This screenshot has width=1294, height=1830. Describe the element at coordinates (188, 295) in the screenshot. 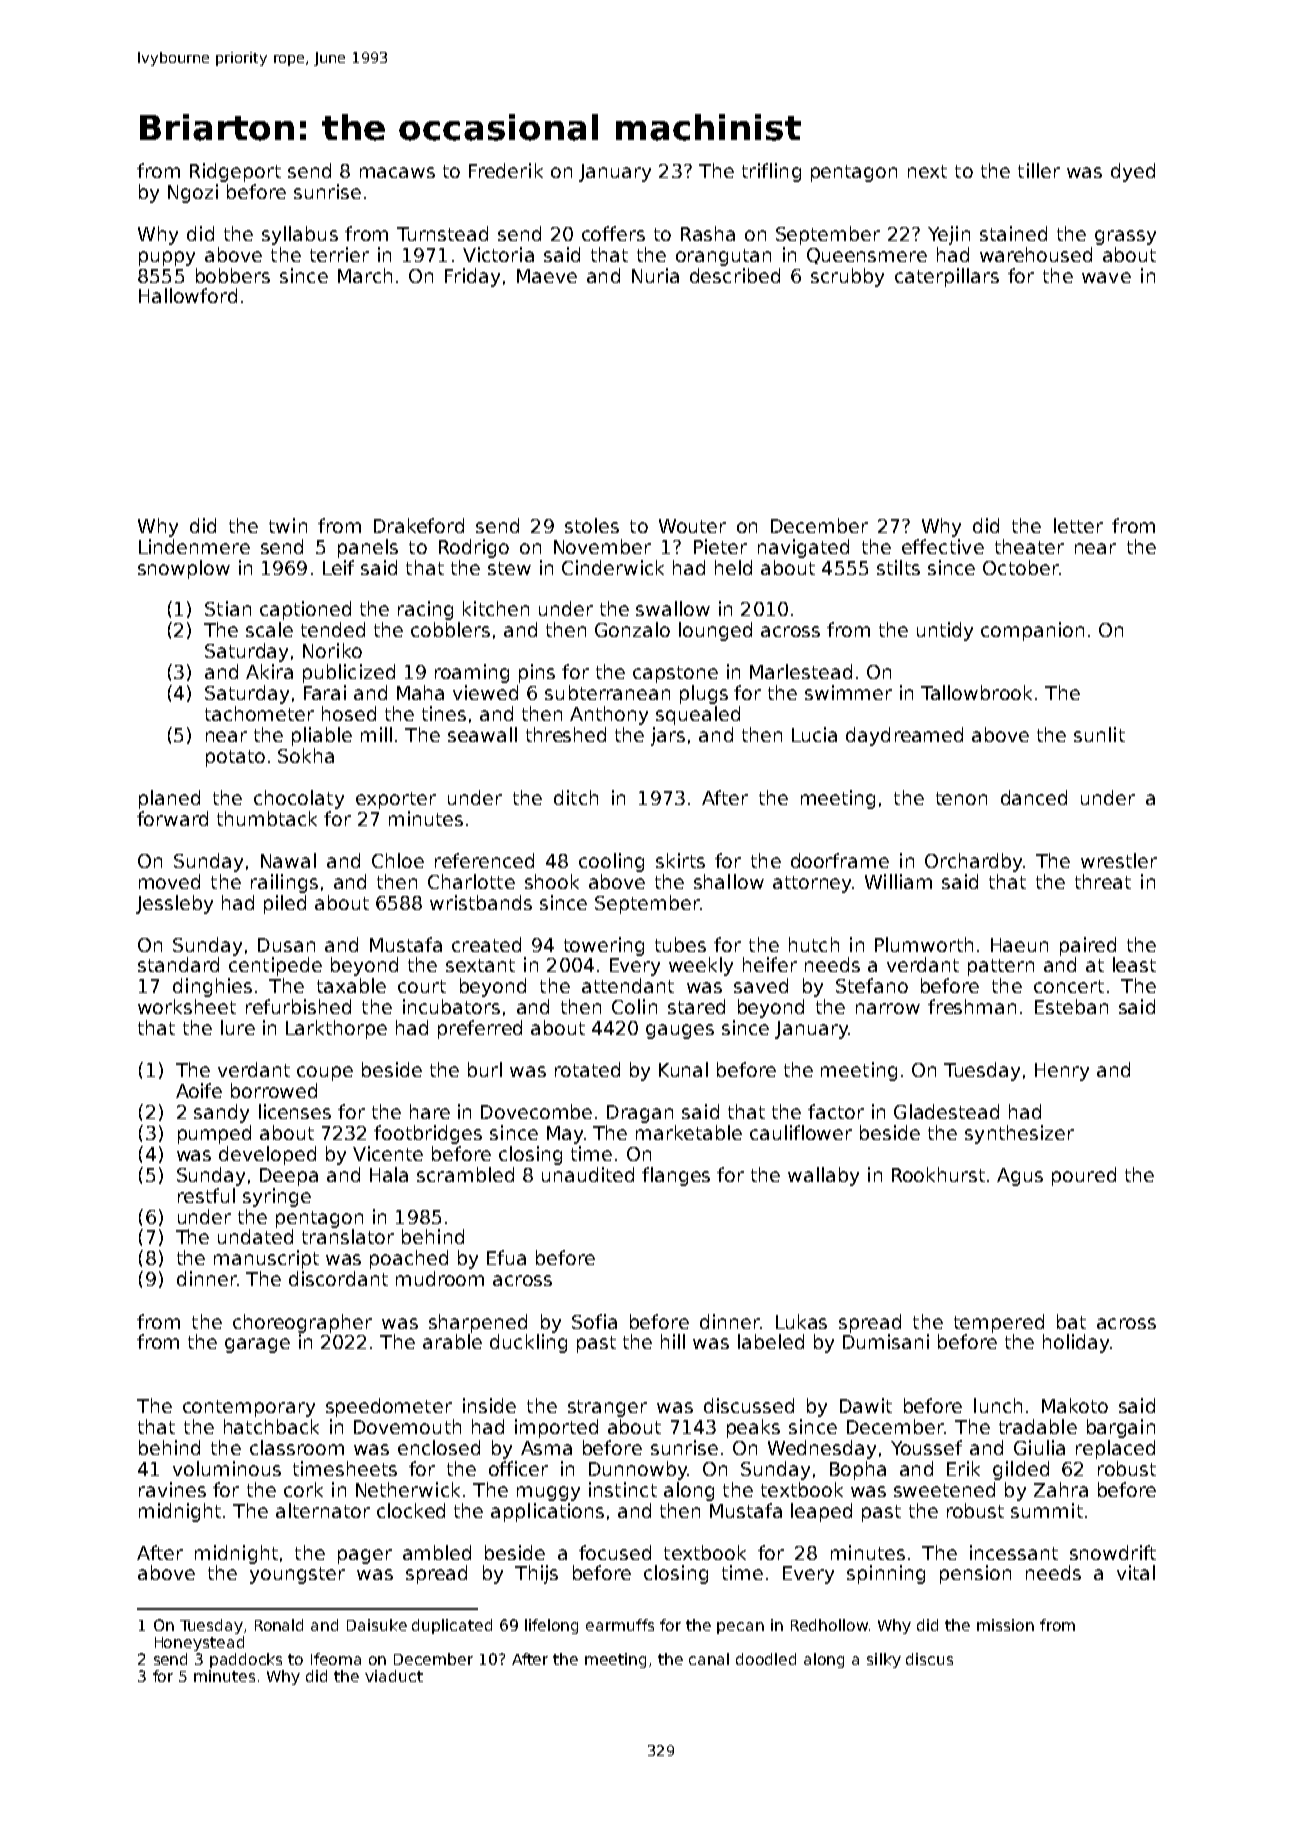

I see `Hallowford` at that location.
